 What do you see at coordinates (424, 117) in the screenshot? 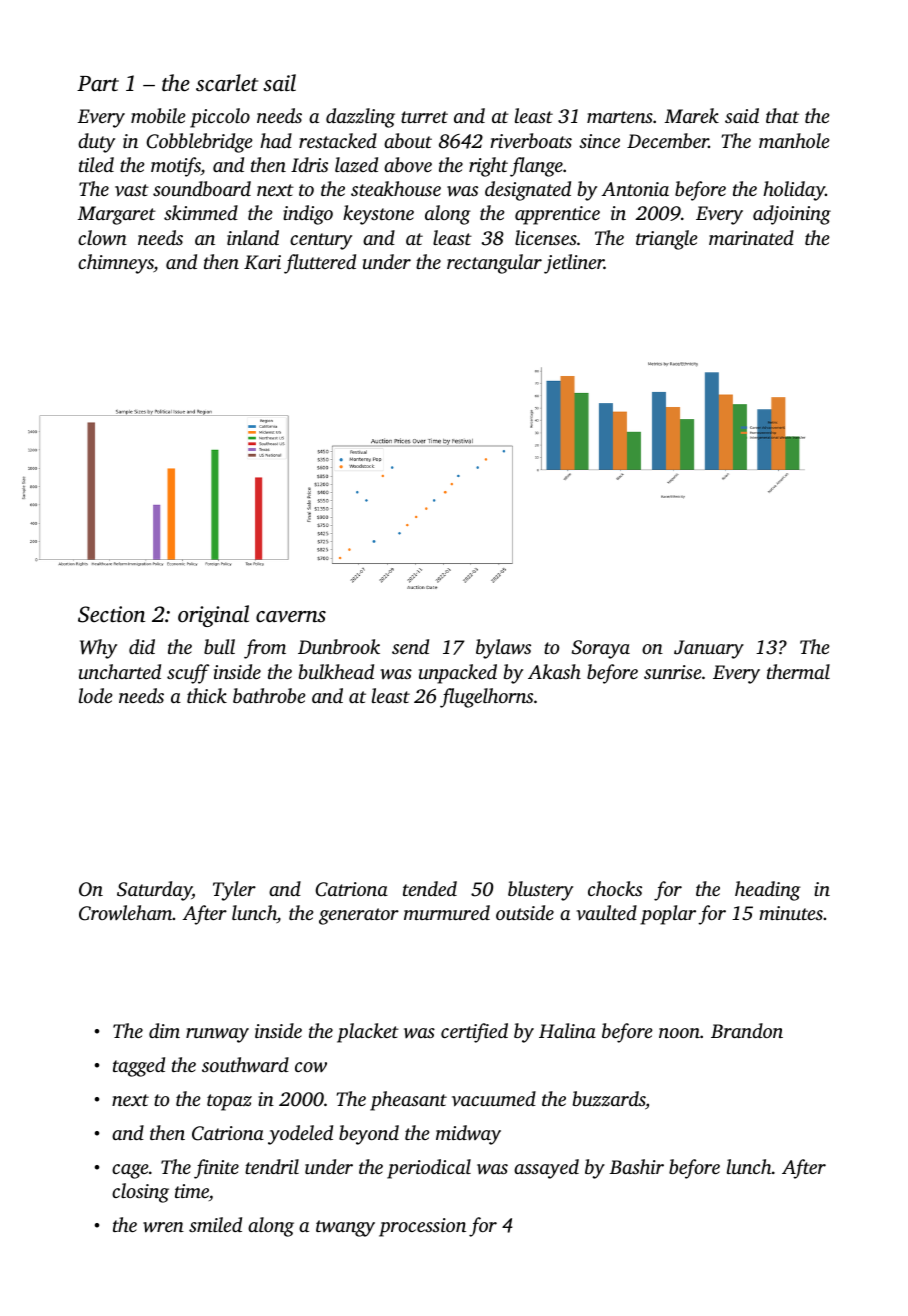
I see `turret` at bounding box center [424, 117].
